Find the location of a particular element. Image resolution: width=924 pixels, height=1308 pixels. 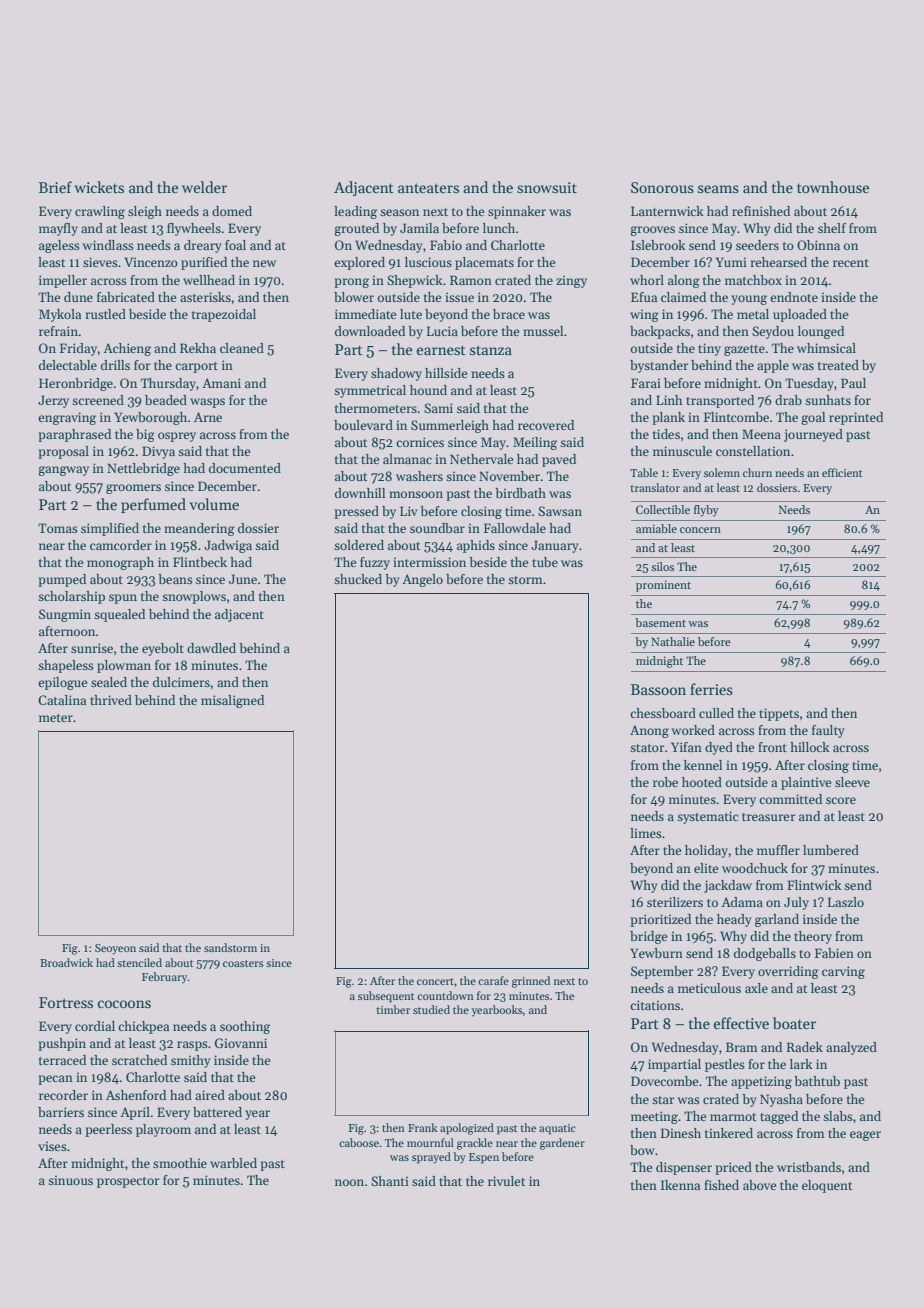

scholarship is located at coordinates (71, 597).
